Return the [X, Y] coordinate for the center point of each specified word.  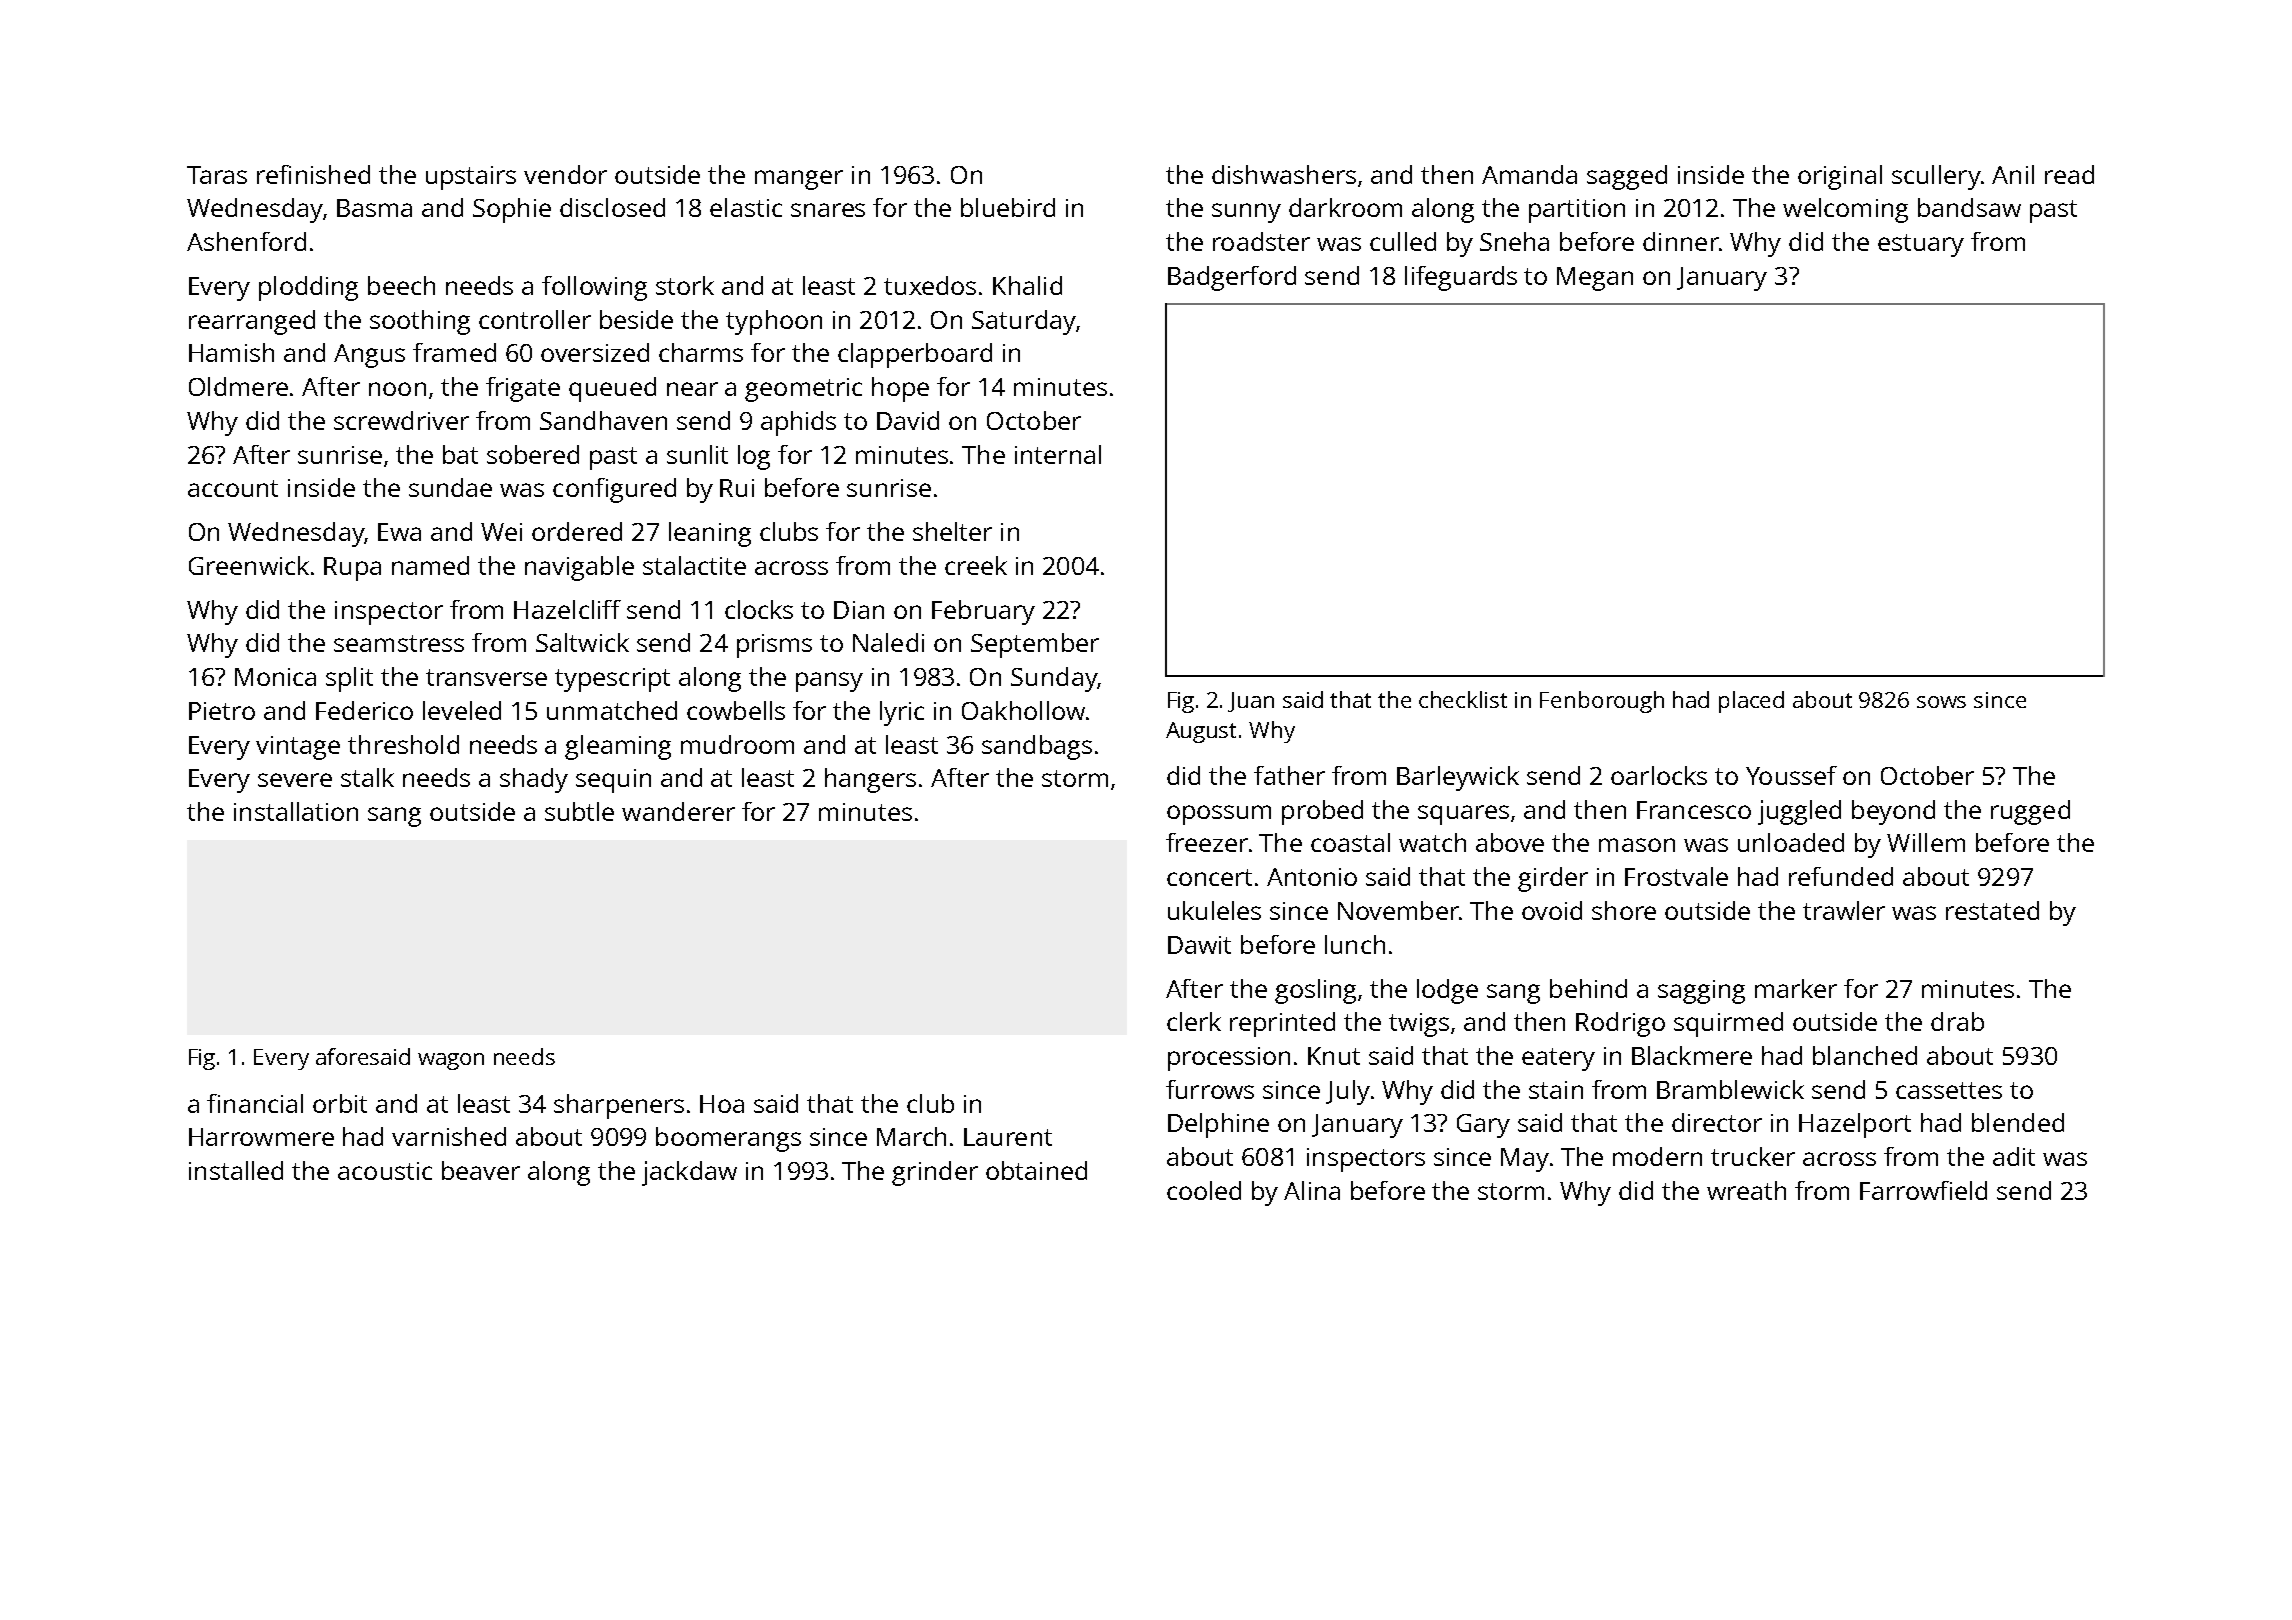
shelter [952, 531]
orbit [340, 1103]
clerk [1194, 1021]
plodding [308, 288]
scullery [1936, 177]
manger [799, 180]
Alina [1312, 1190]
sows [1941, 702]
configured [614, 490]
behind [1588, 988]
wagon [451, 1061]
